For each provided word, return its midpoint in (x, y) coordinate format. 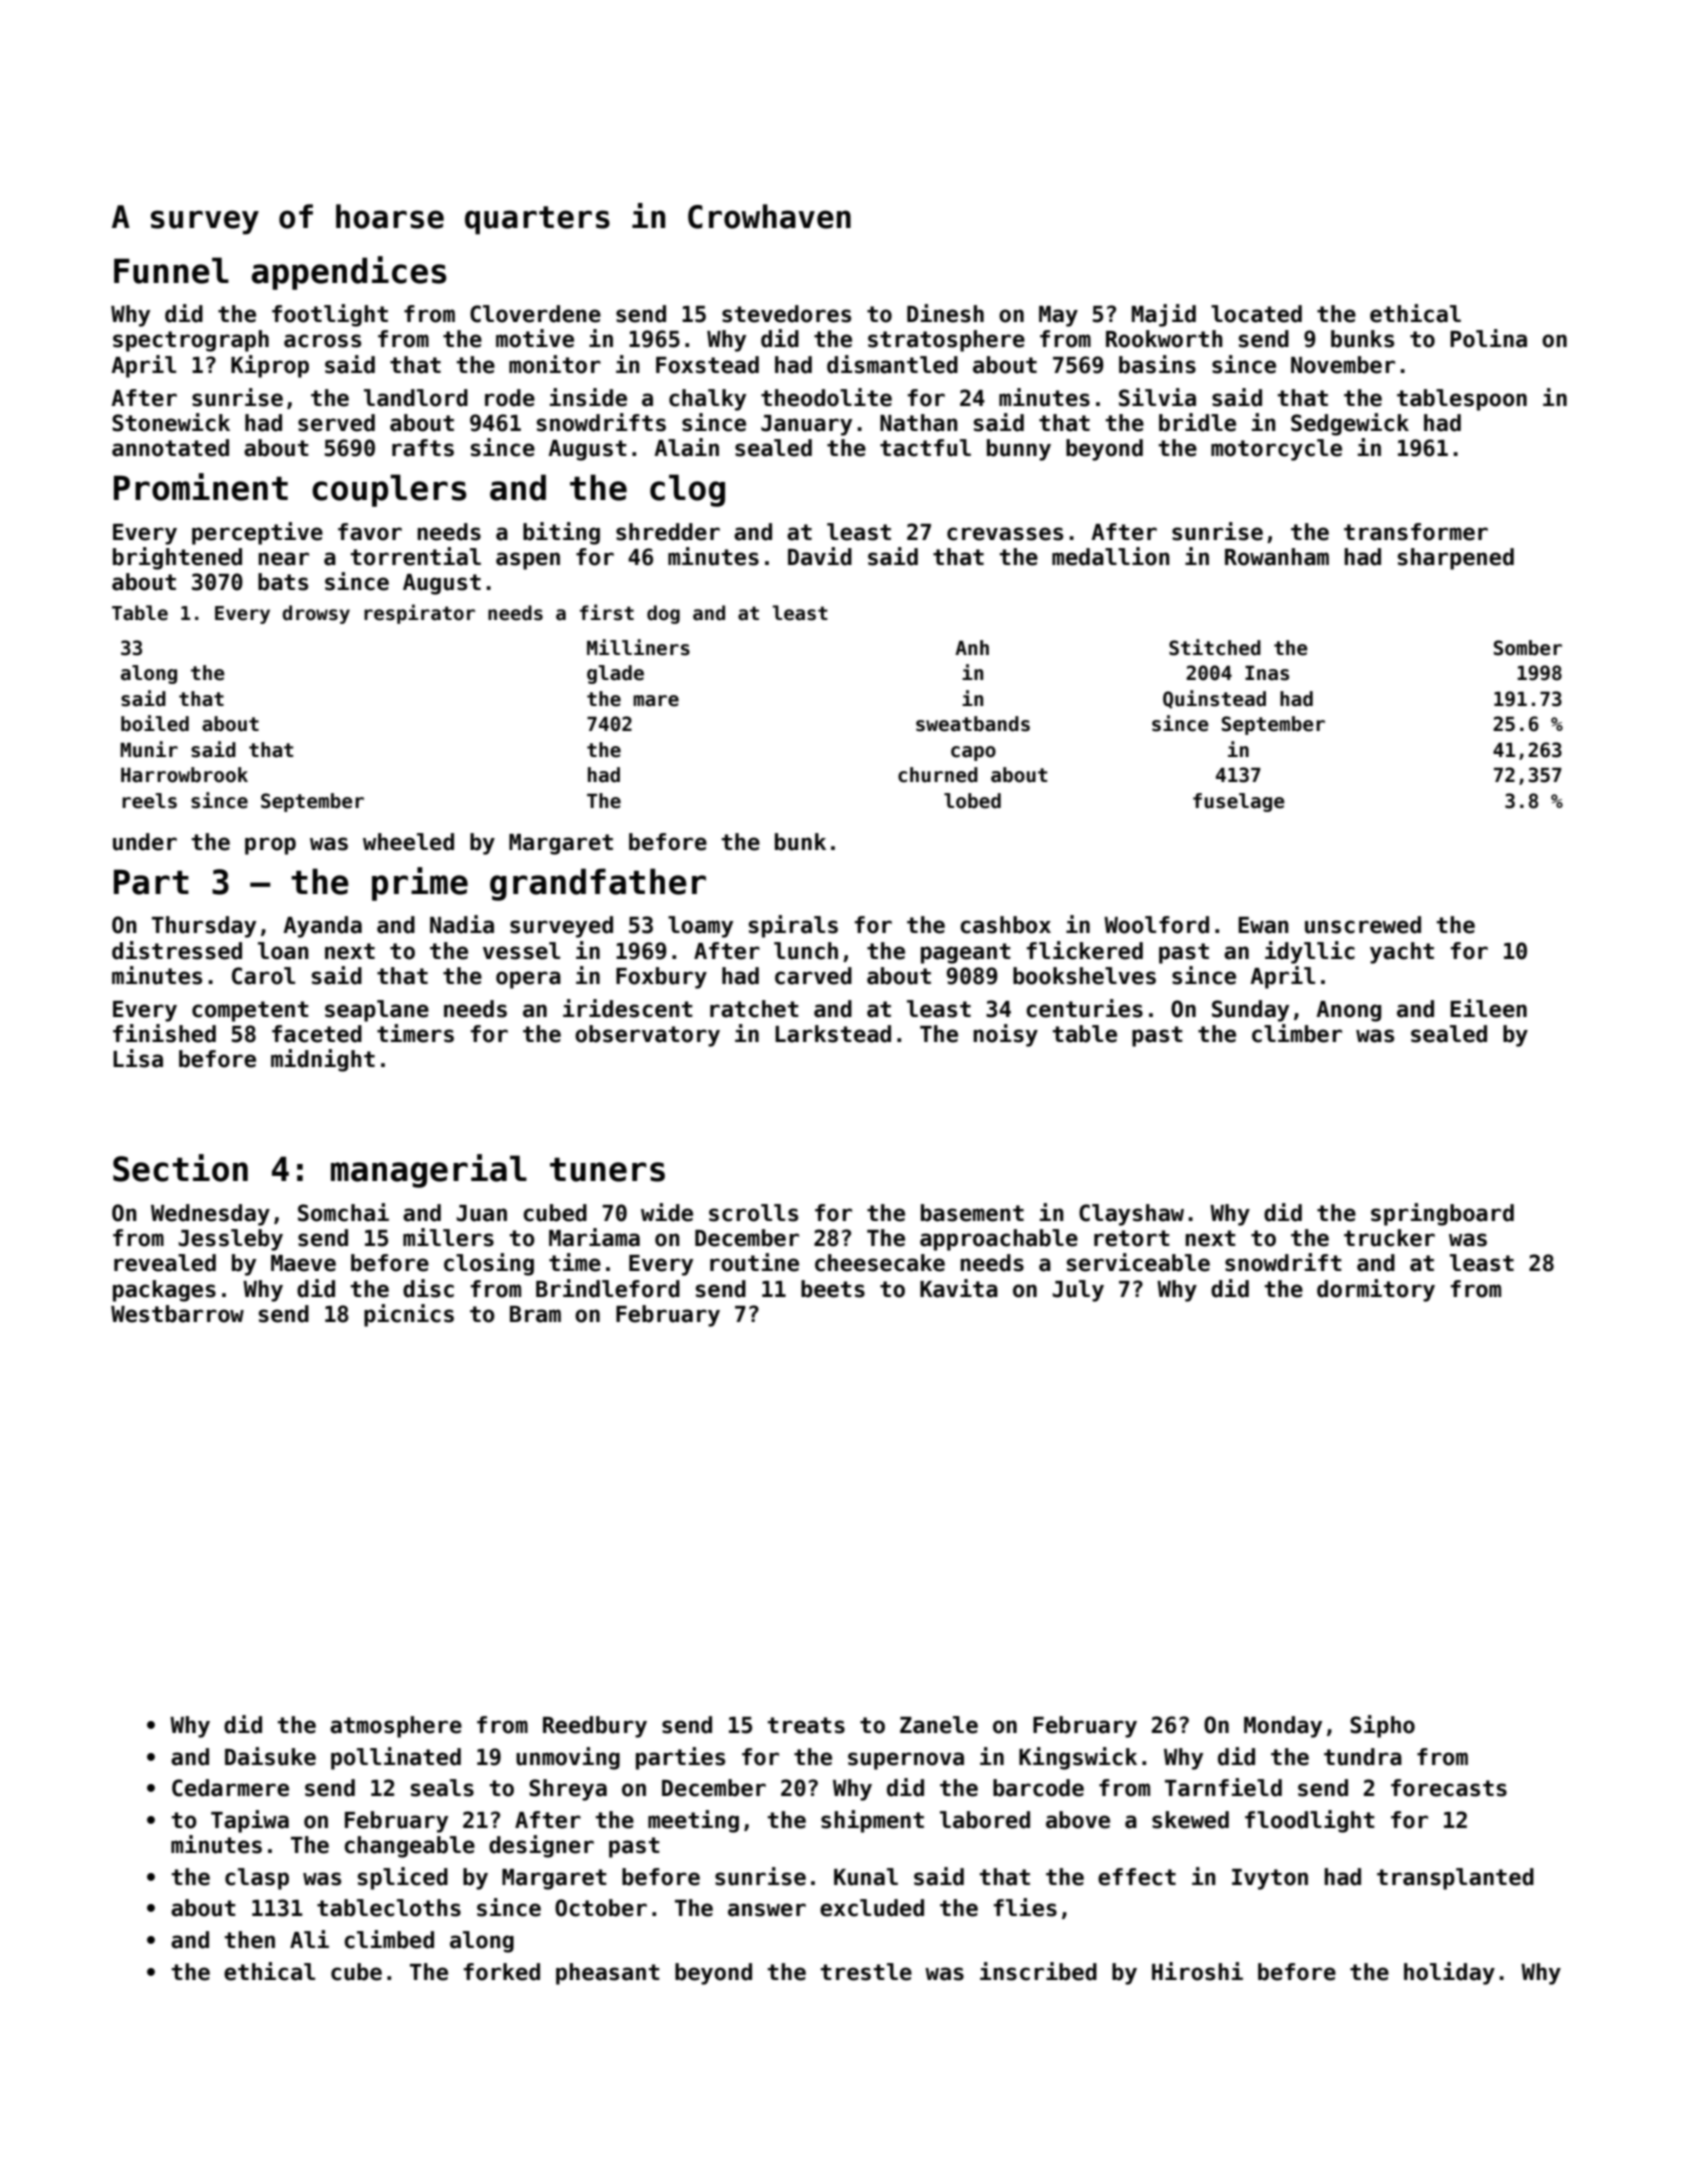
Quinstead (1214, 699)
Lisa (138, 1058)
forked (502, 1972)
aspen (528, 561)
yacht (1402, 953)
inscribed (1038, 1971)
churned (938, 775)
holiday (1449, 1973)
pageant (966, 953)
